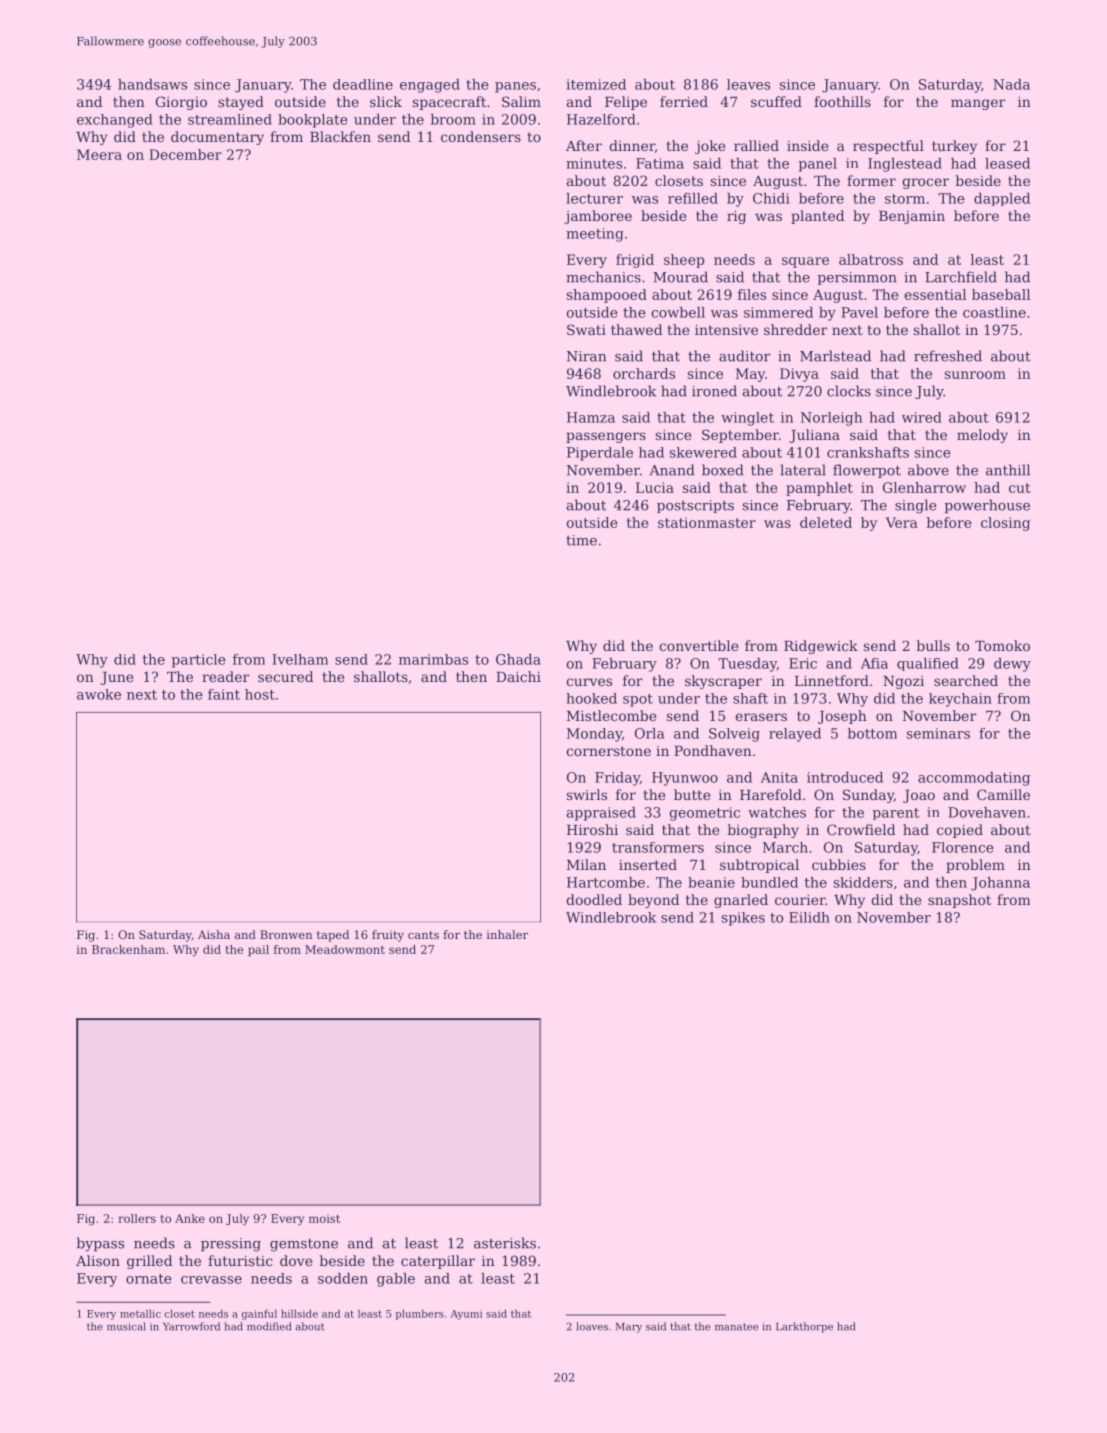 This page has height=1433, width=1107. What do you see at coordinates (959, 901) in the page?
I see `snapshot` at bounding box center [959, 901].
